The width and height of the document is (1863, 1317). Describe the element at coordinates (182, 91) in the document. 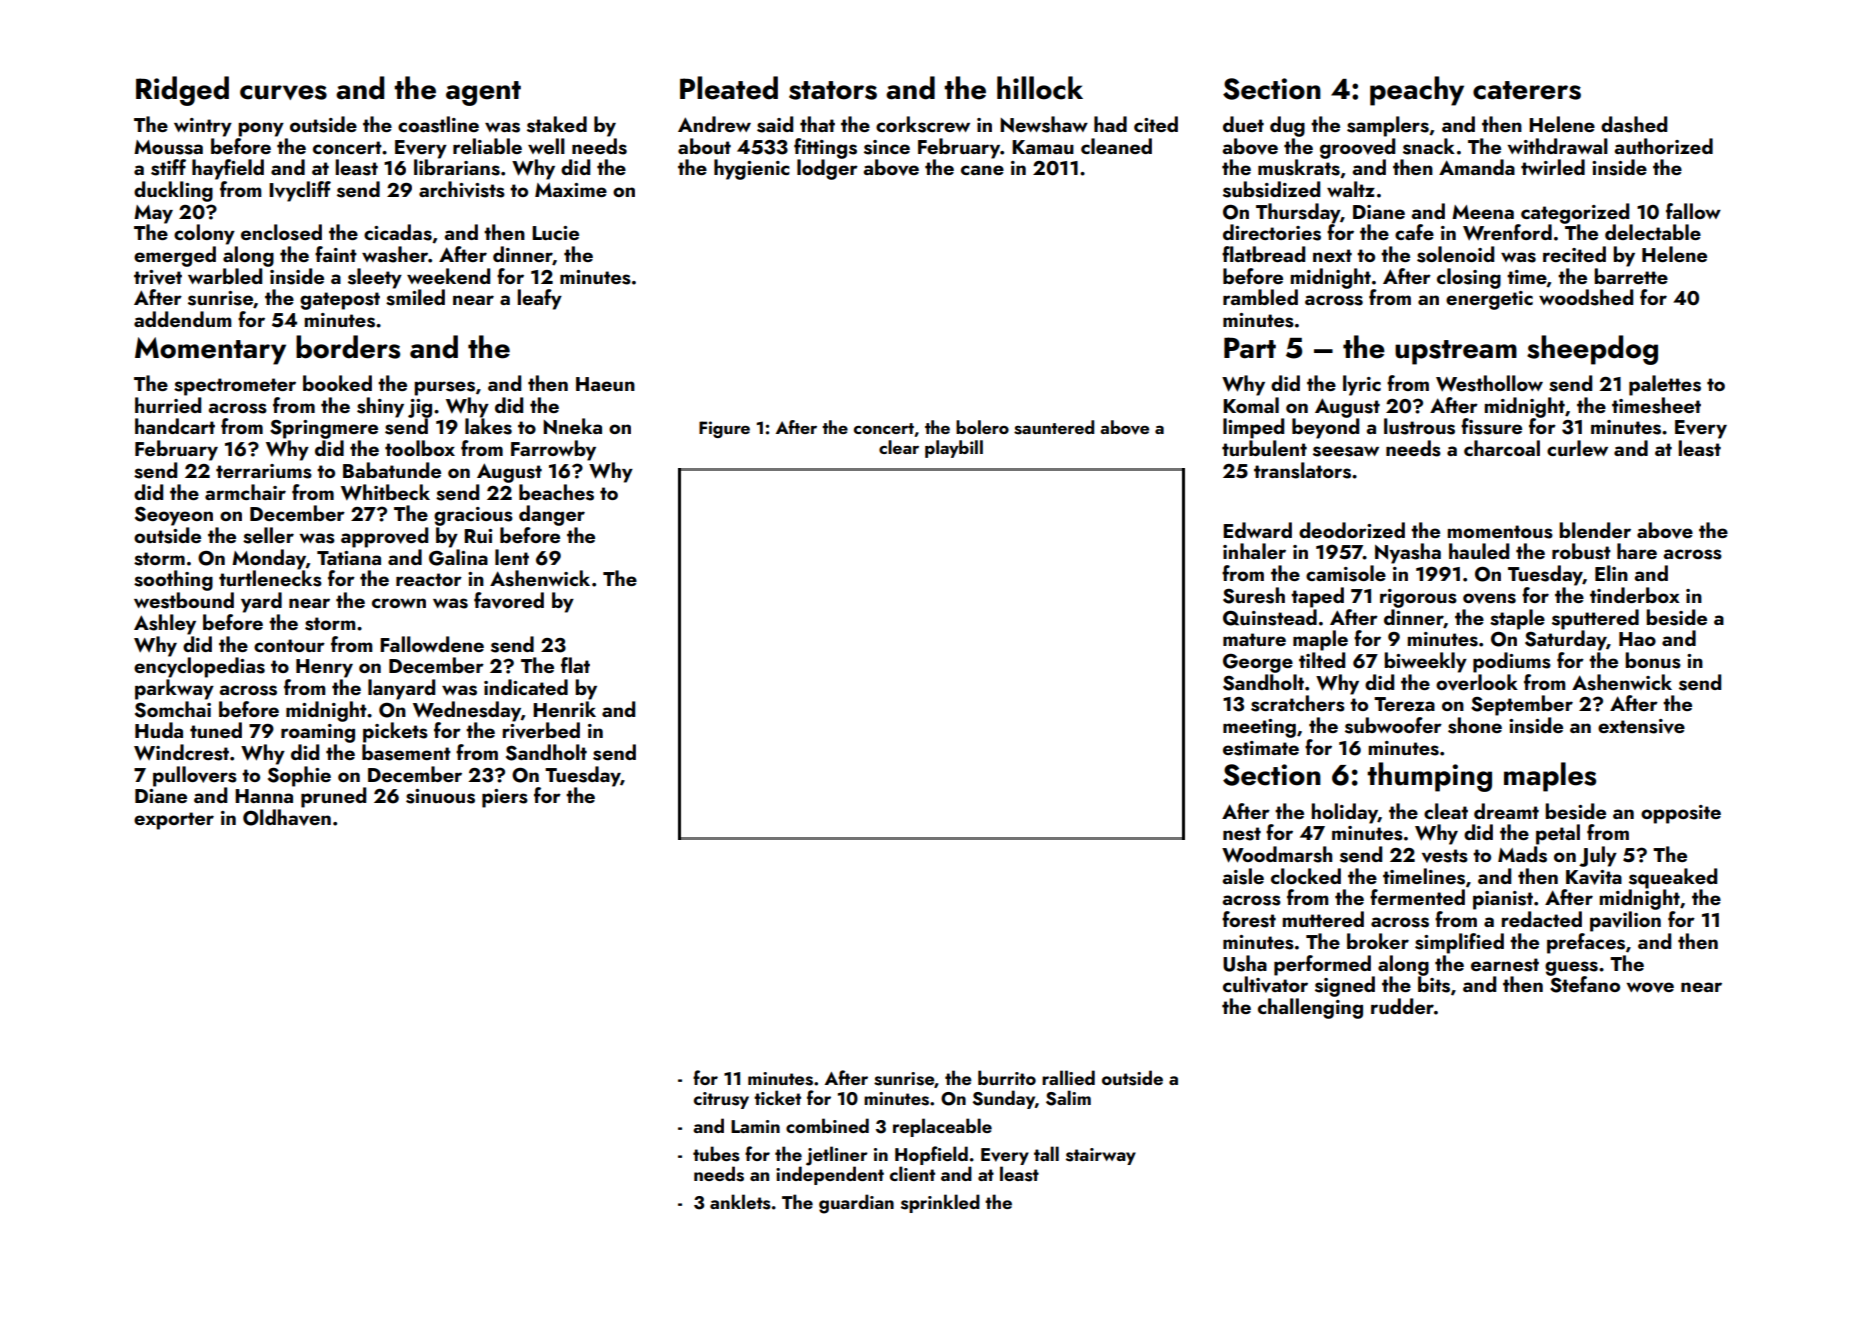

I see `Ridged` at that location.
